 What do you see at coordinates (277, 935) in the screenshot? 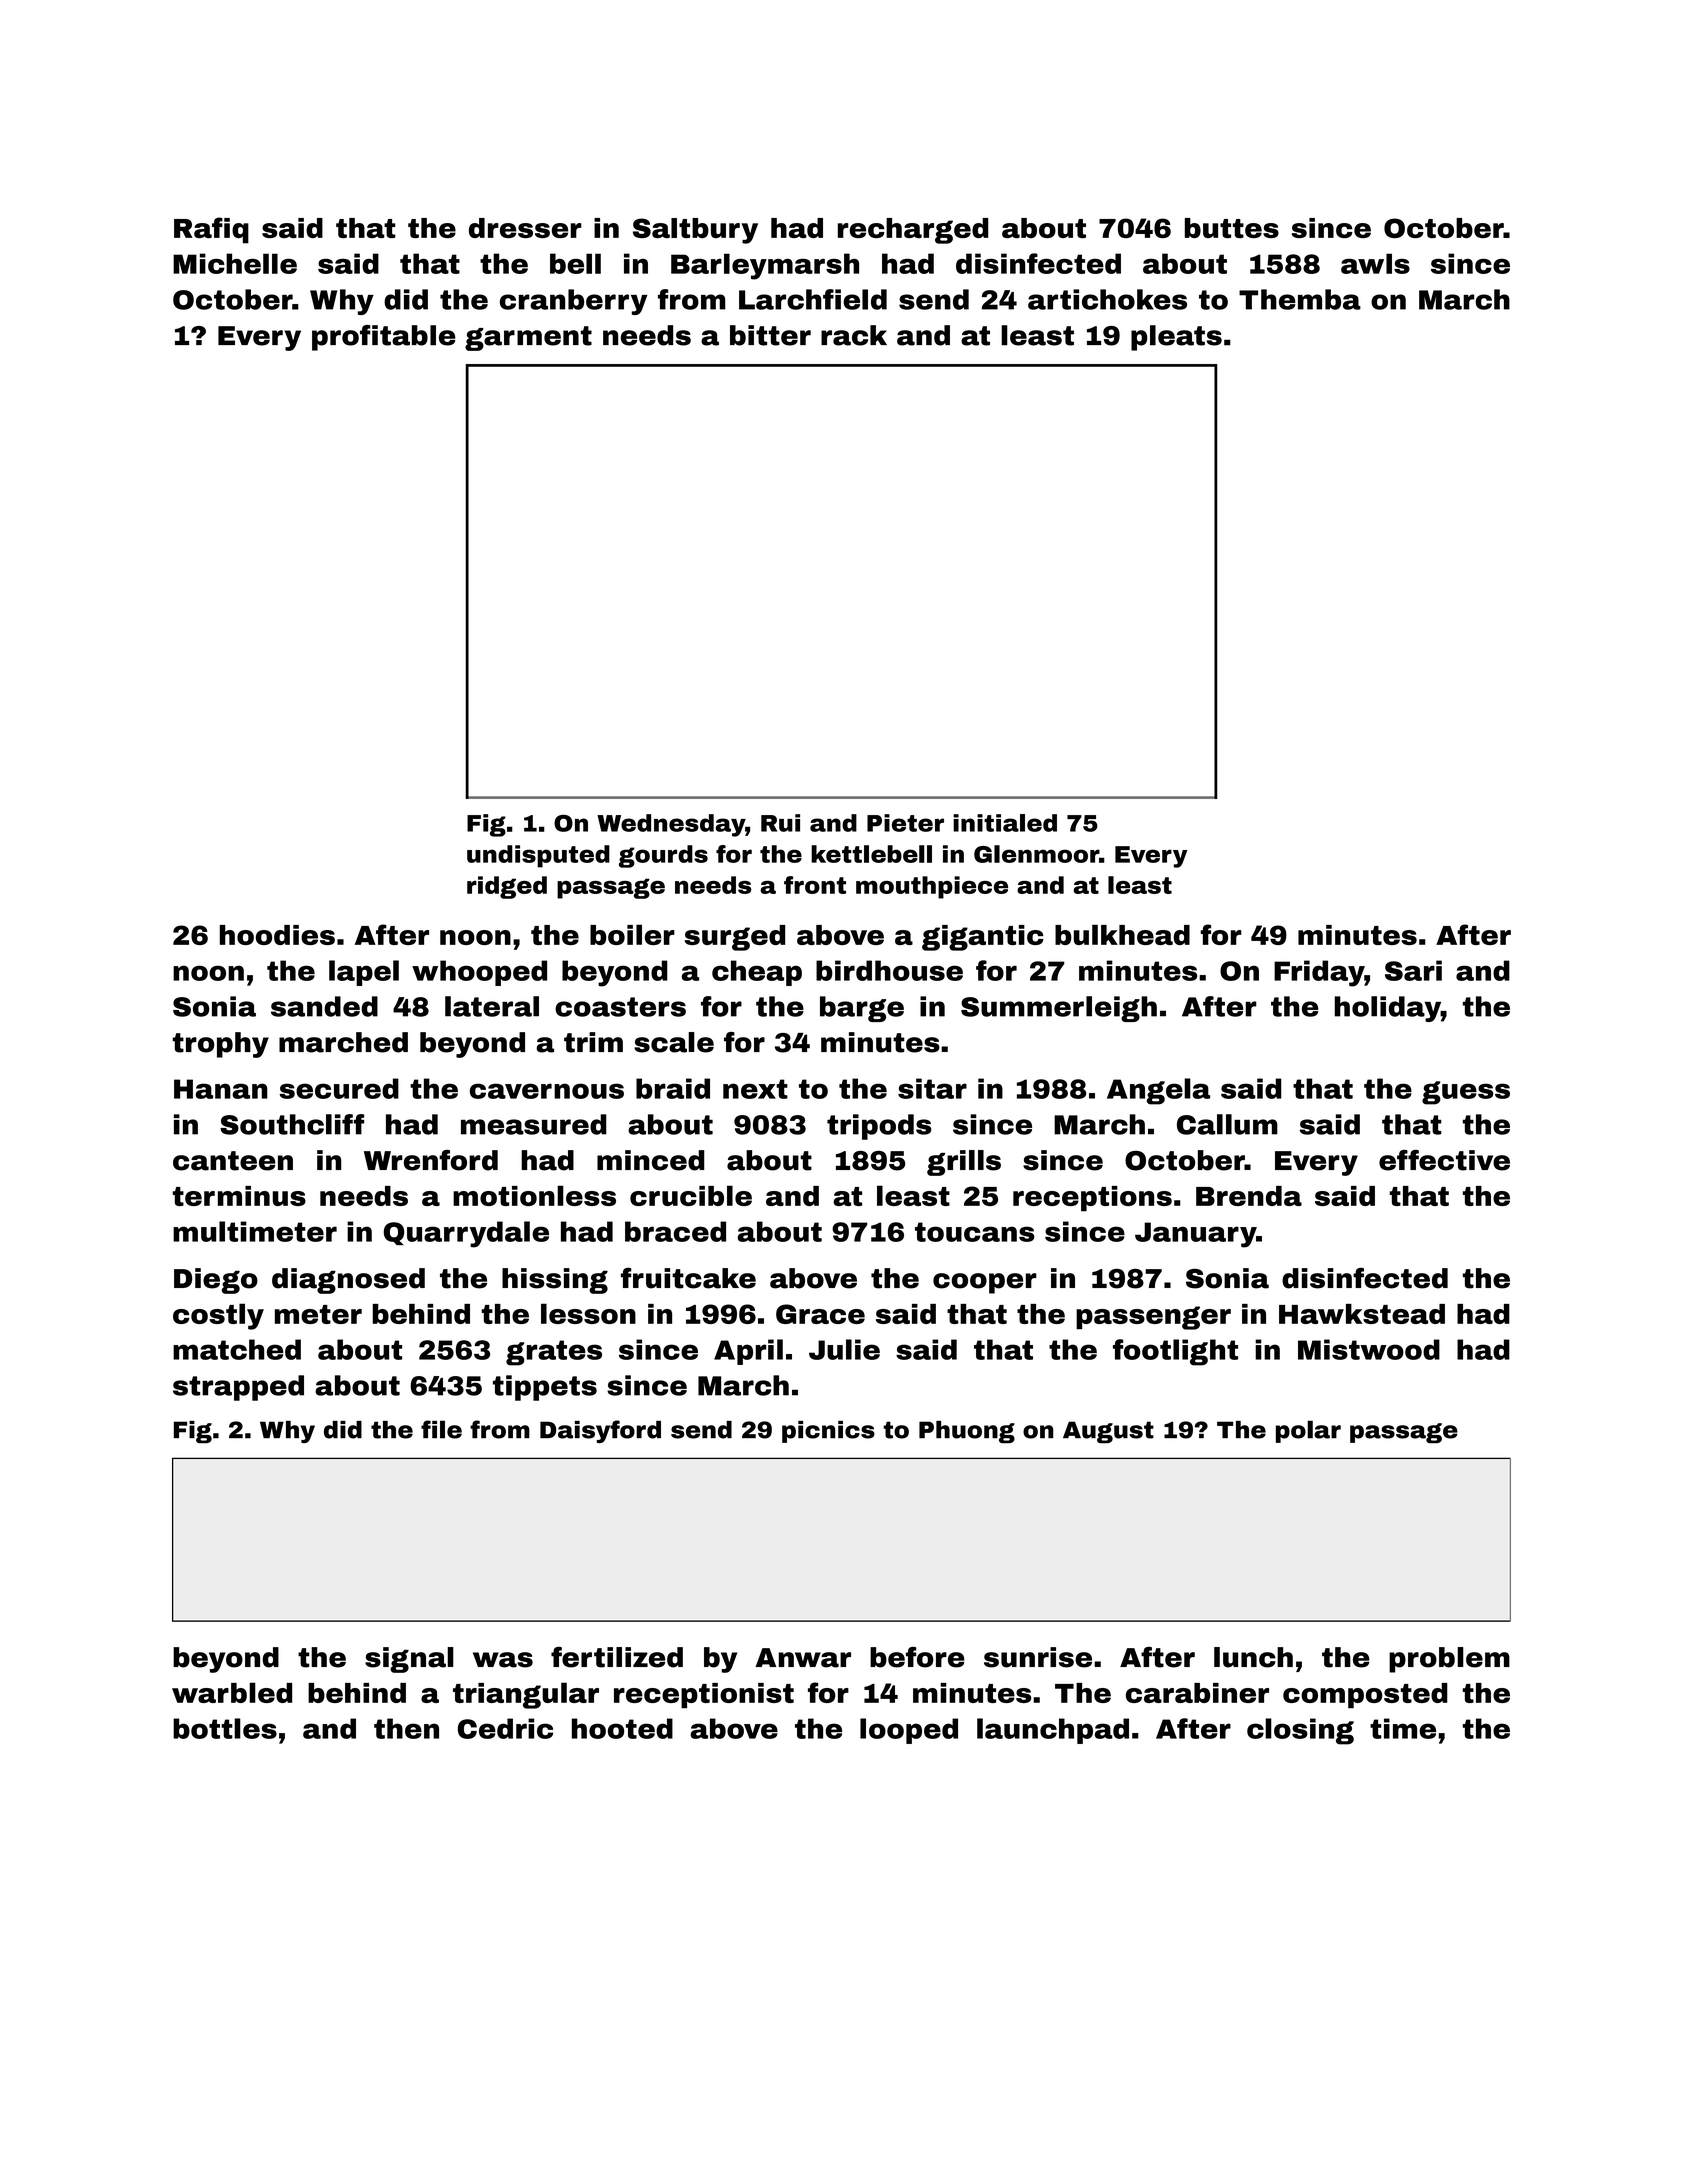
I see `hoodies` at bounding box center [277, 935].
